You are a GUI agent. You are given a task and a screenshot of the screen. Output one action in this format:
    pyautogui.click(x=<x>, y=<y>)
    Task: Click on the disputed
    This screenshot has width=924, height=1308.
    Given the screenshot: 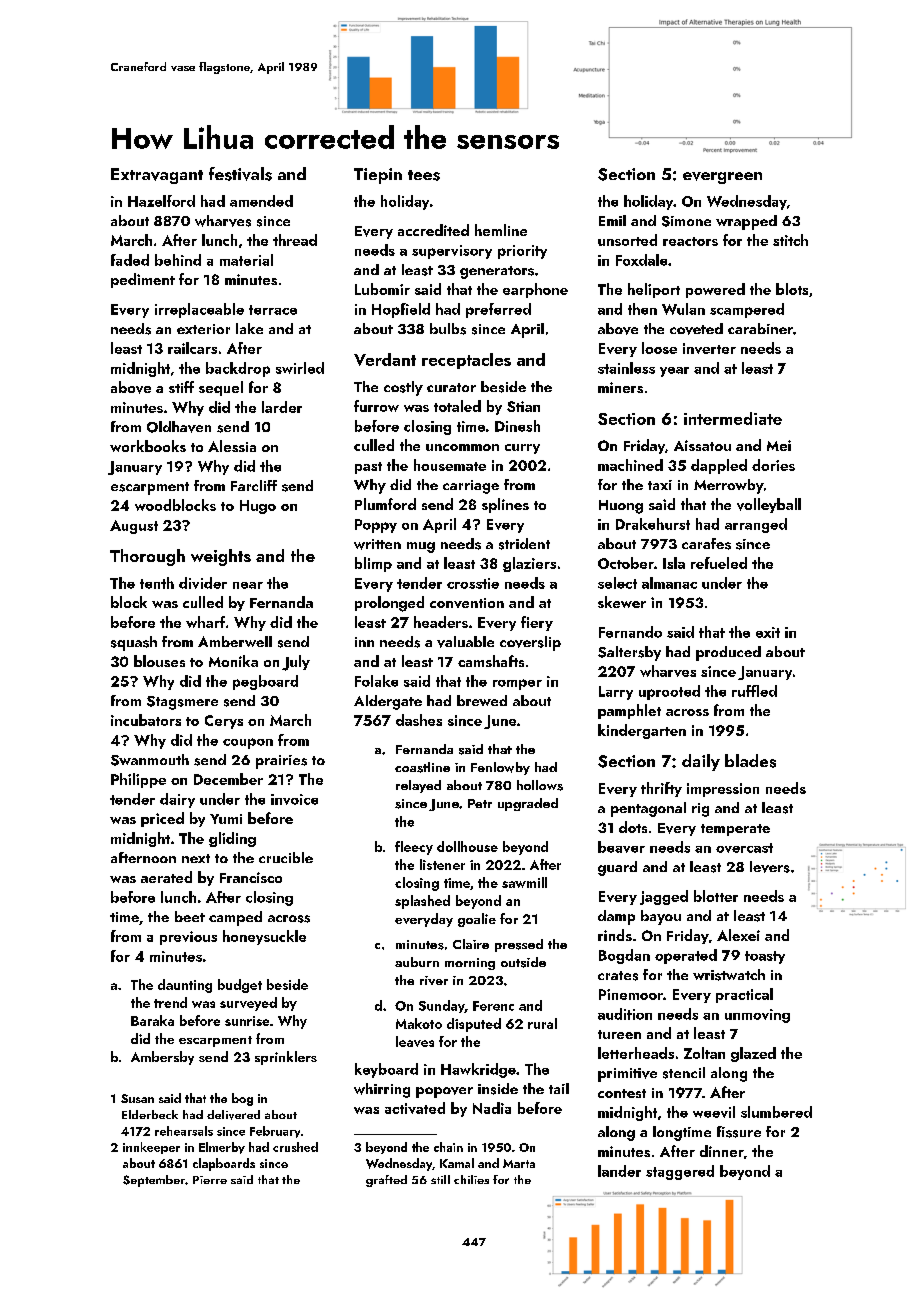 What is the action you would take?
    pyautogui.click(x=474, y=1025)
